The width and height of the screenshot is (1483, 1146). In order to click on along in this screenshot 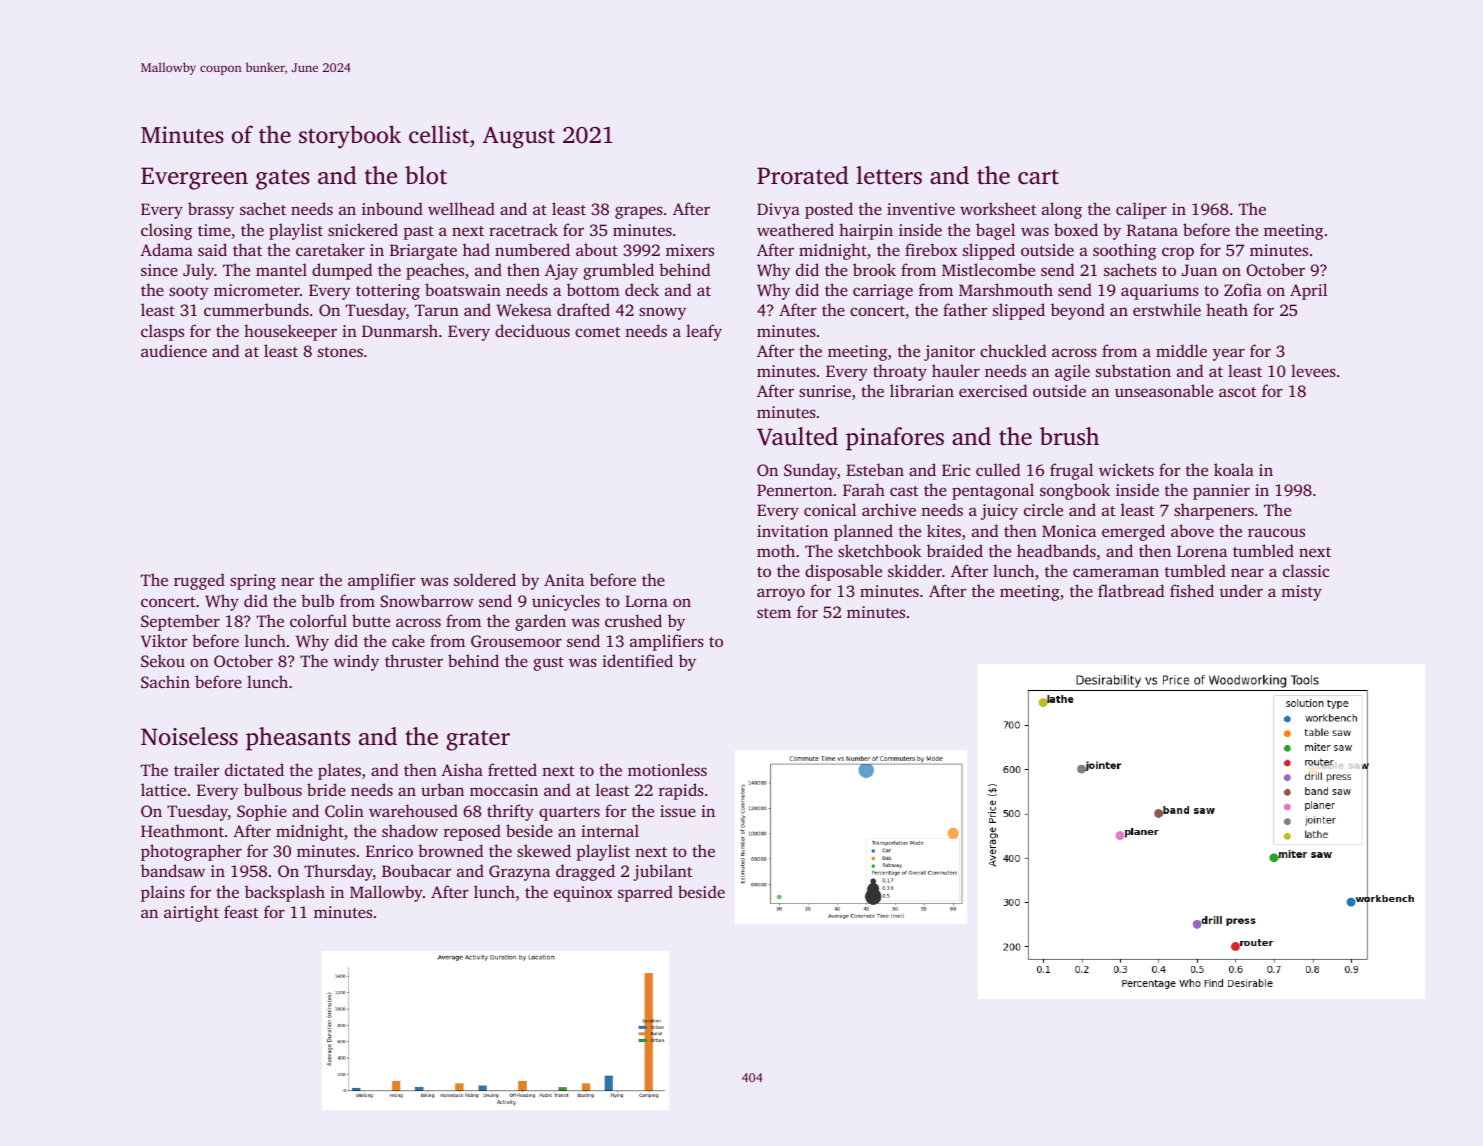, I will do `click(1062, 210)`.
